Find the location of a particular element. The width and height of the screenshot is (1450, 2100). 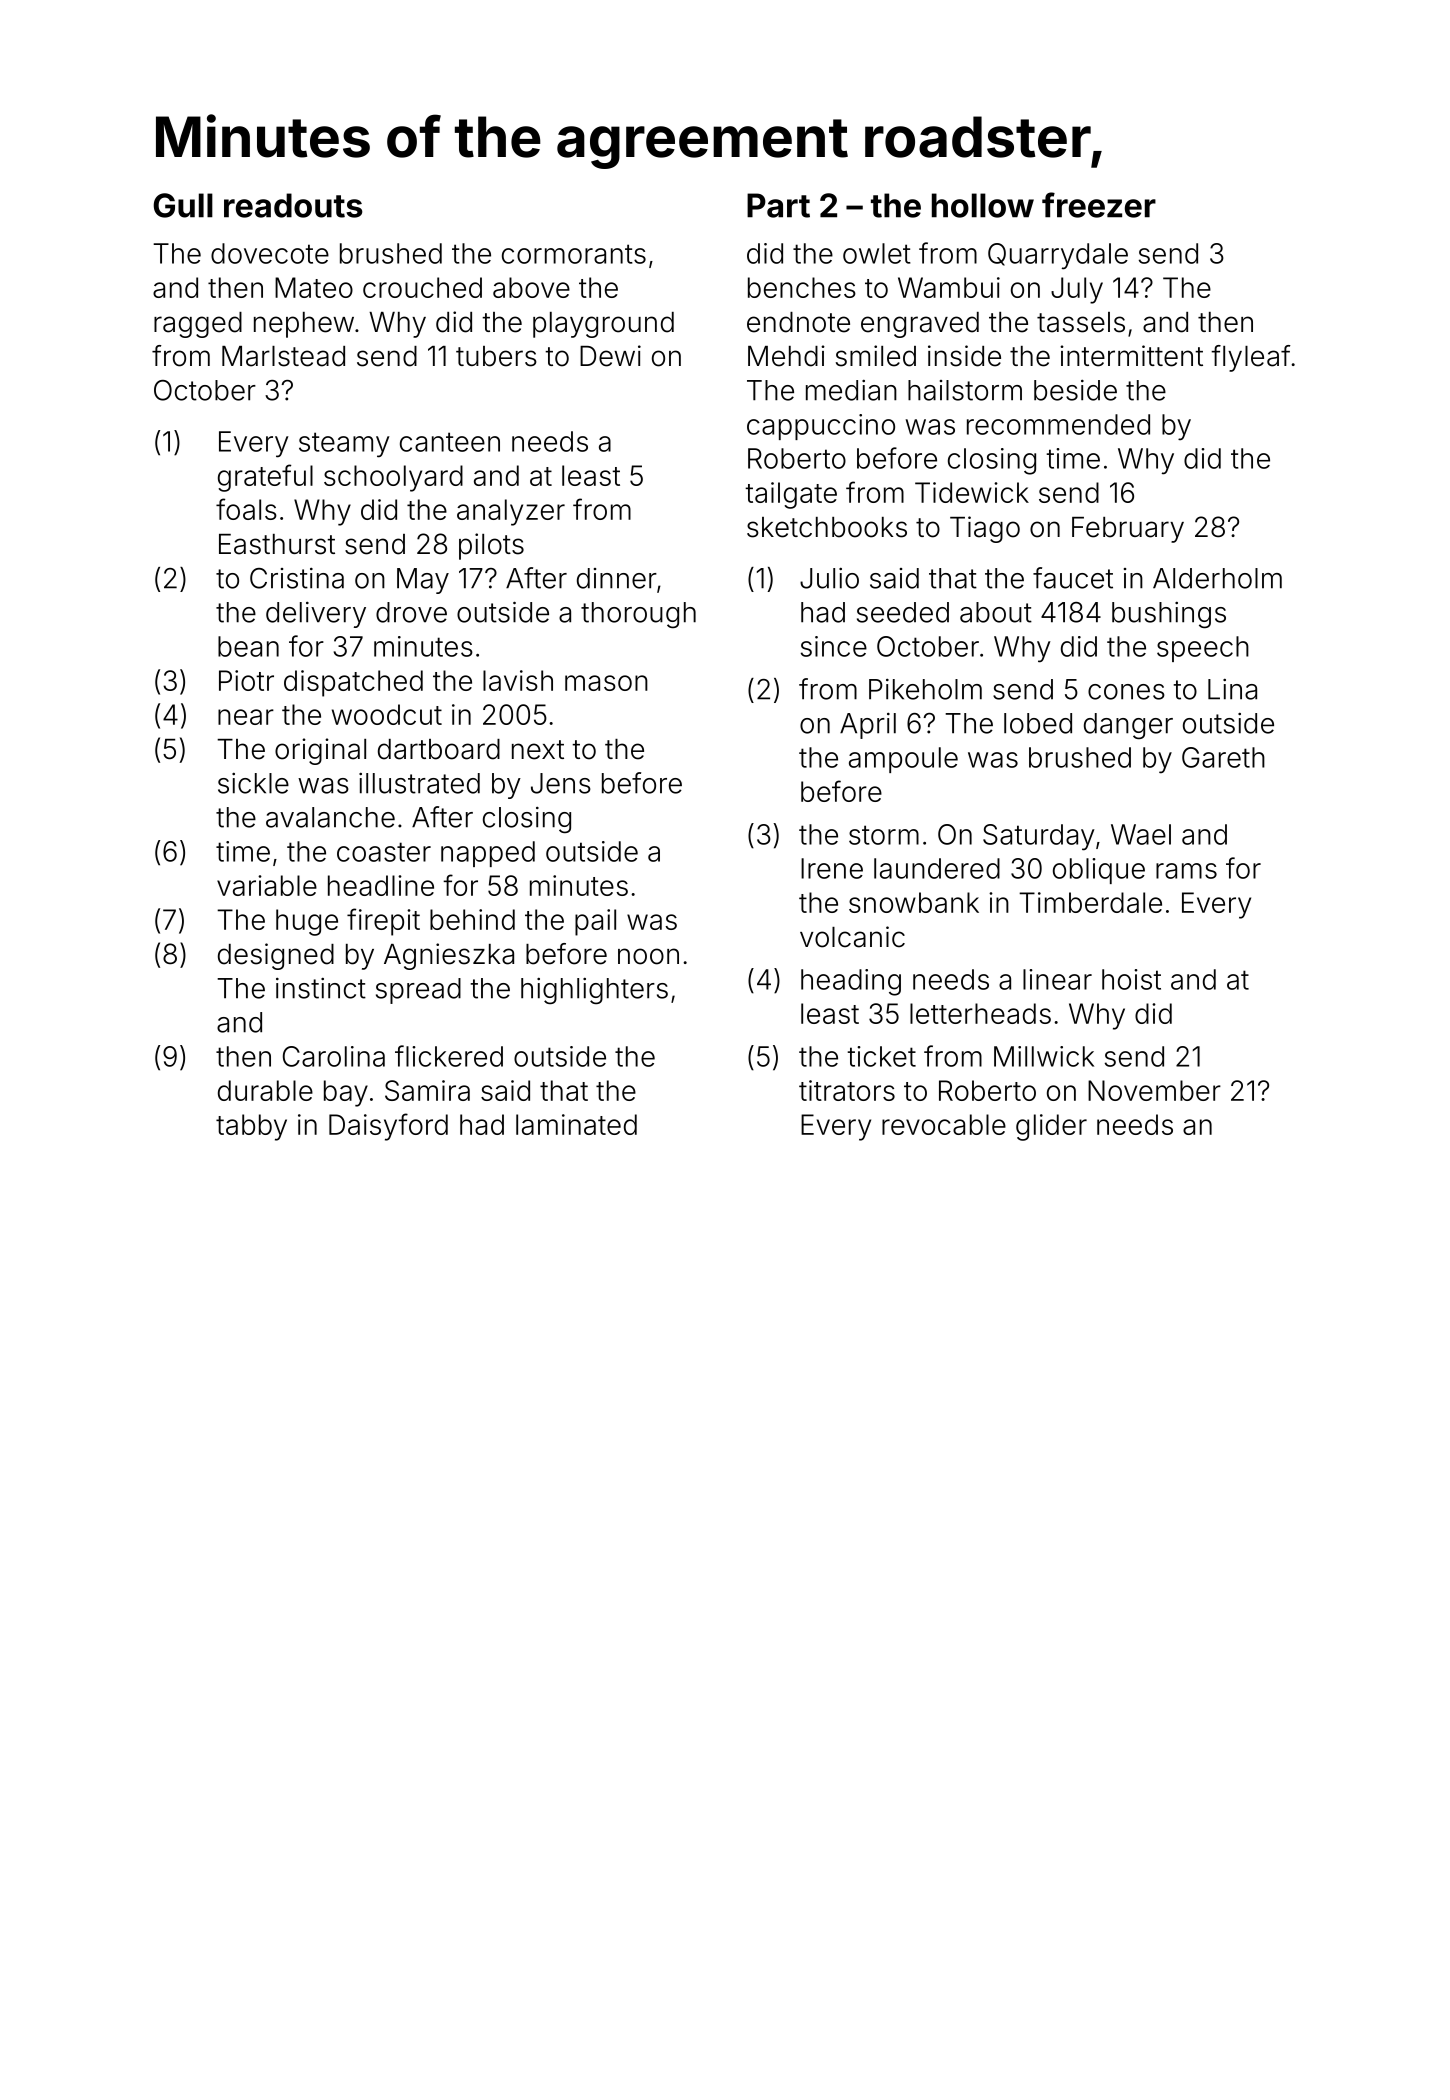

freezer is located at coordinates (1099, 205).
